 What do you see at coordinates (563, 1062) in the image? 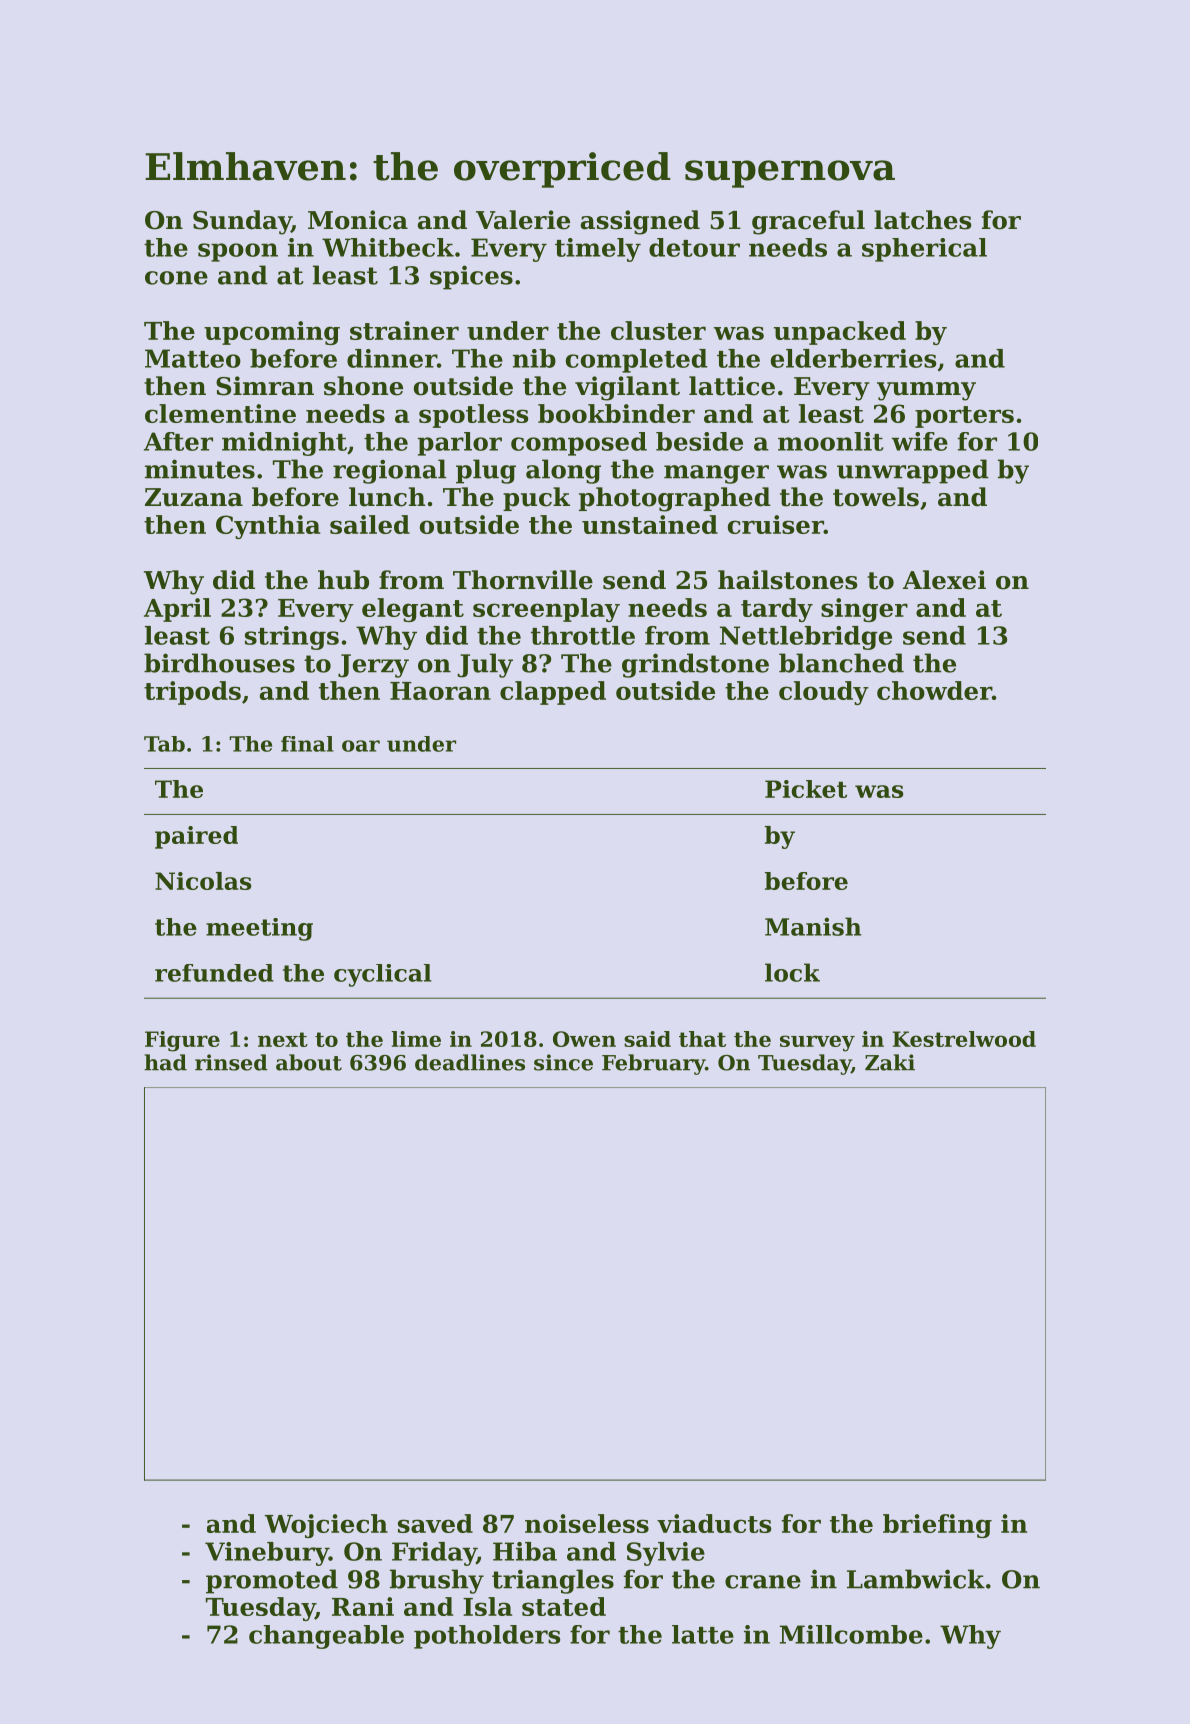
I see `since` at bounding box center [563, 1062].
